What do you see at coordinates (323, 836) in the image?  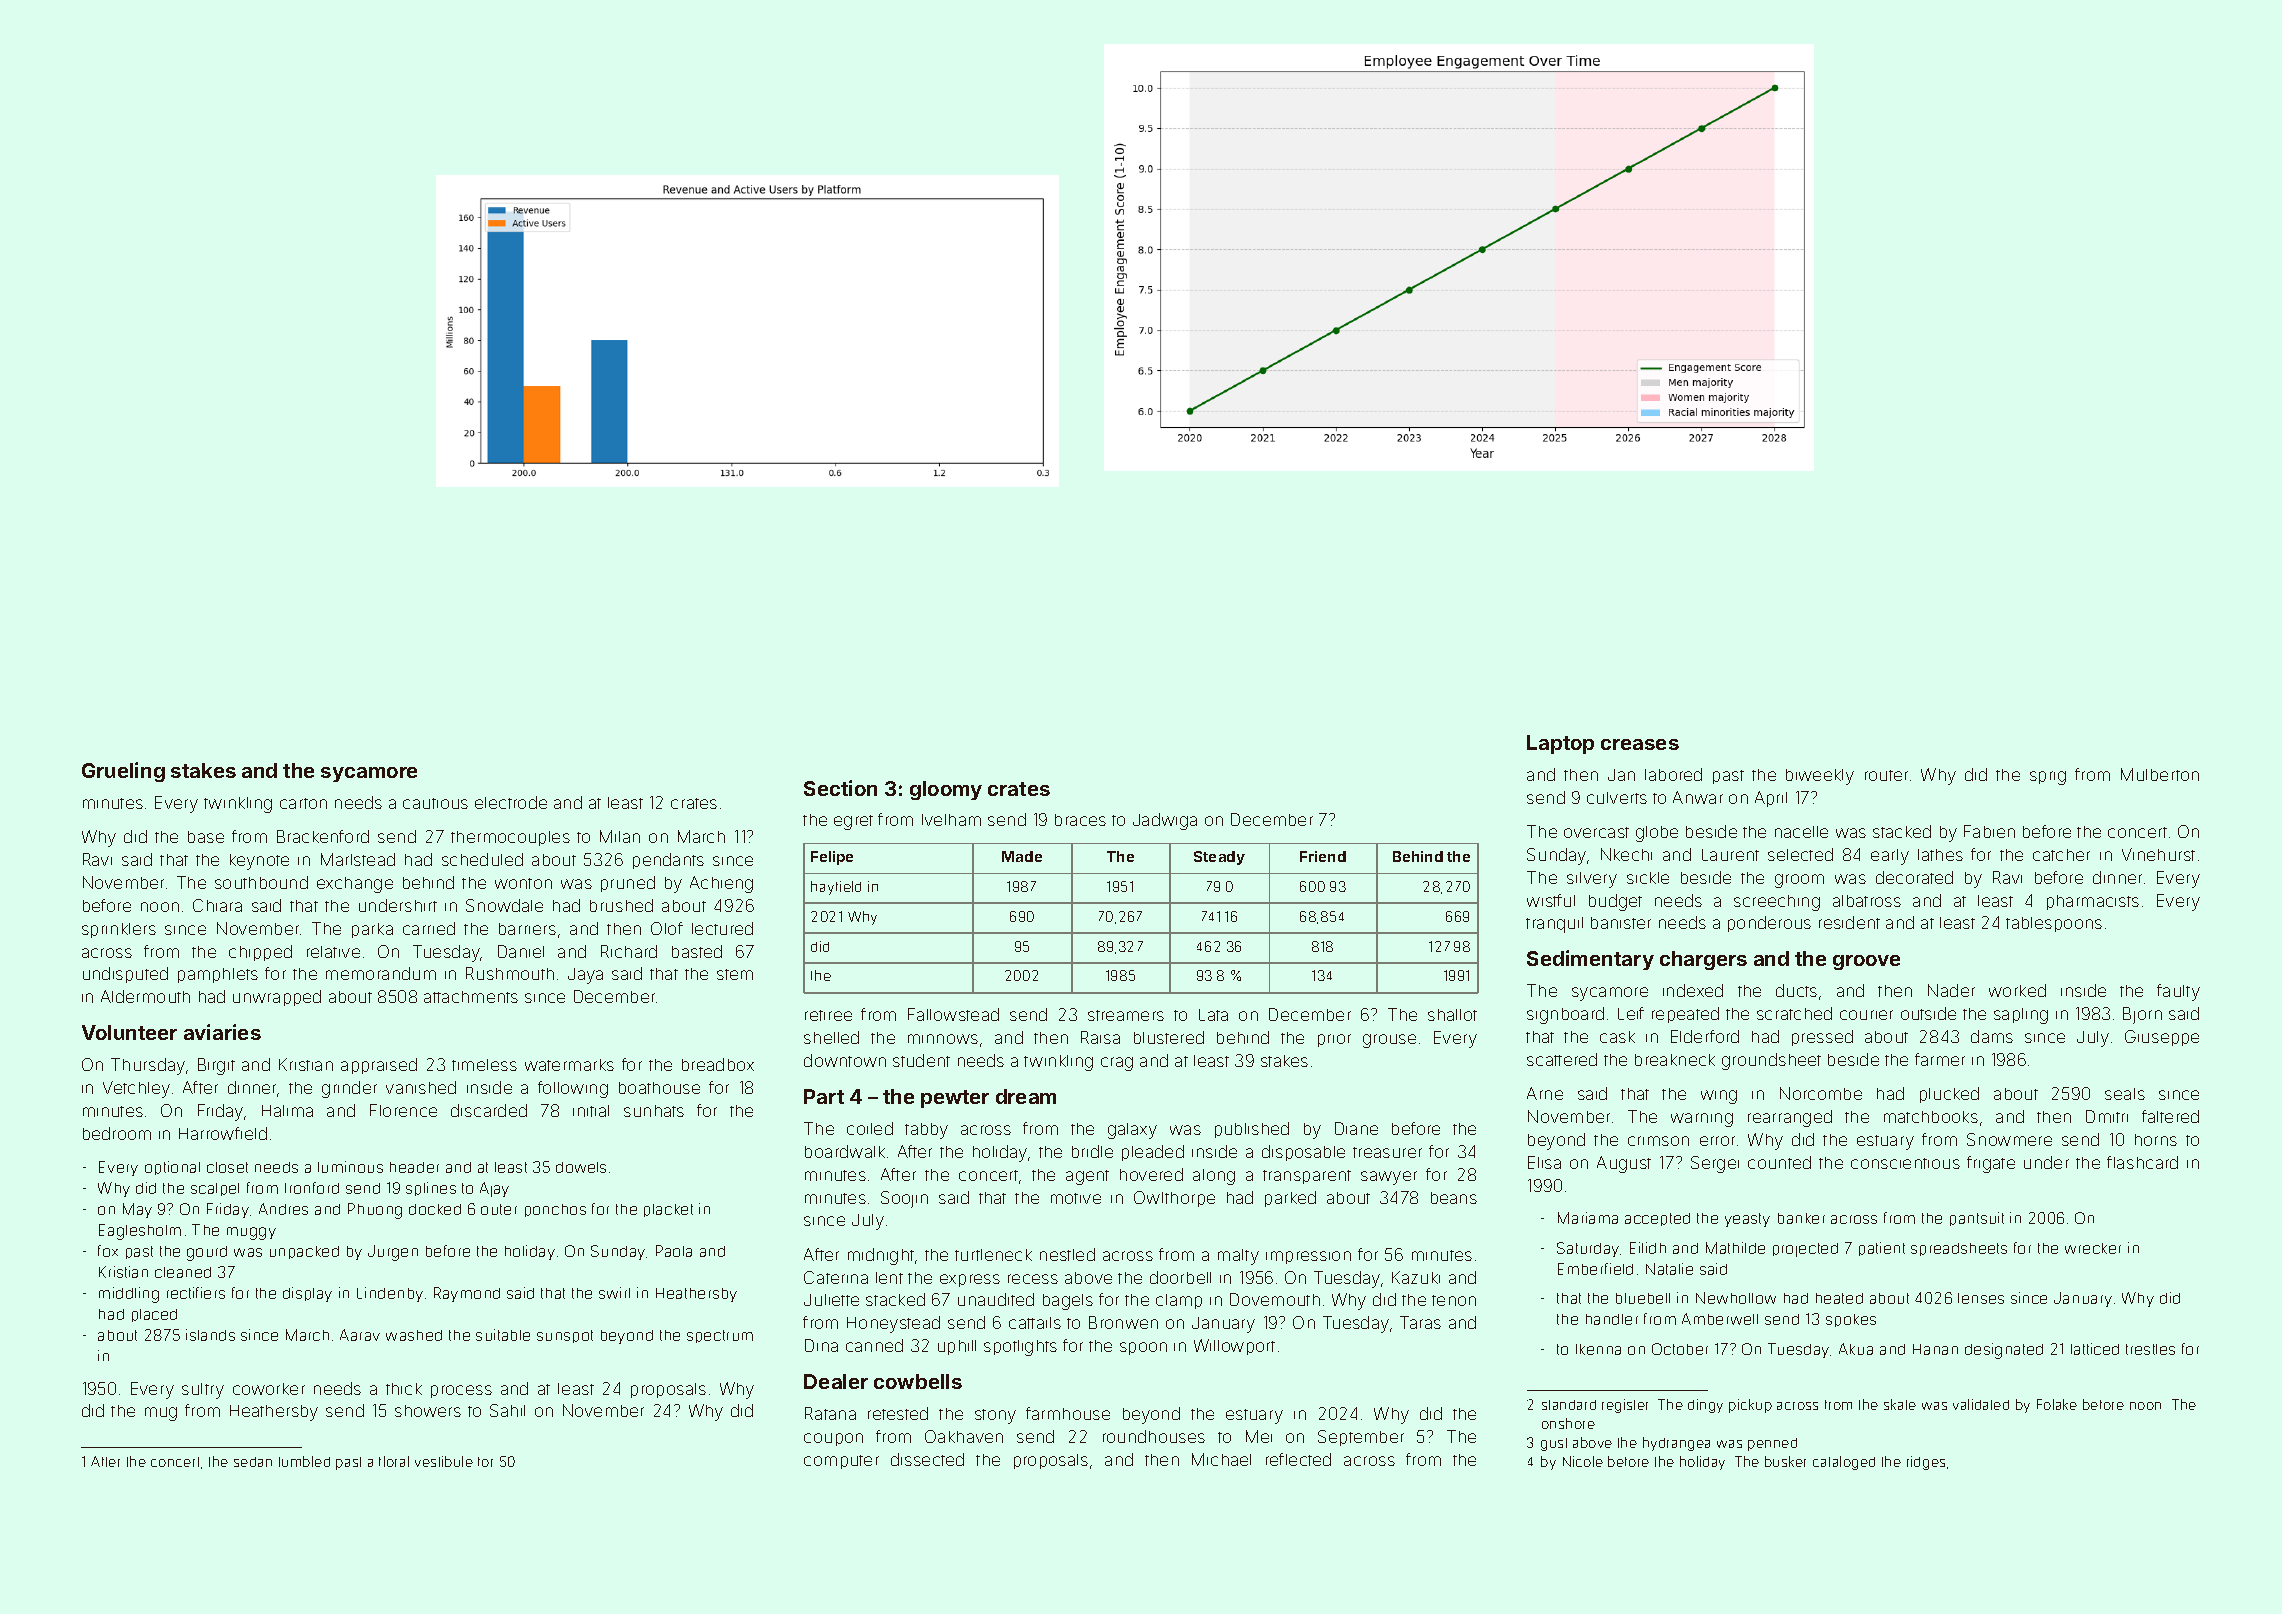 I see `Brackenford` at bounding box center [323, 836].
